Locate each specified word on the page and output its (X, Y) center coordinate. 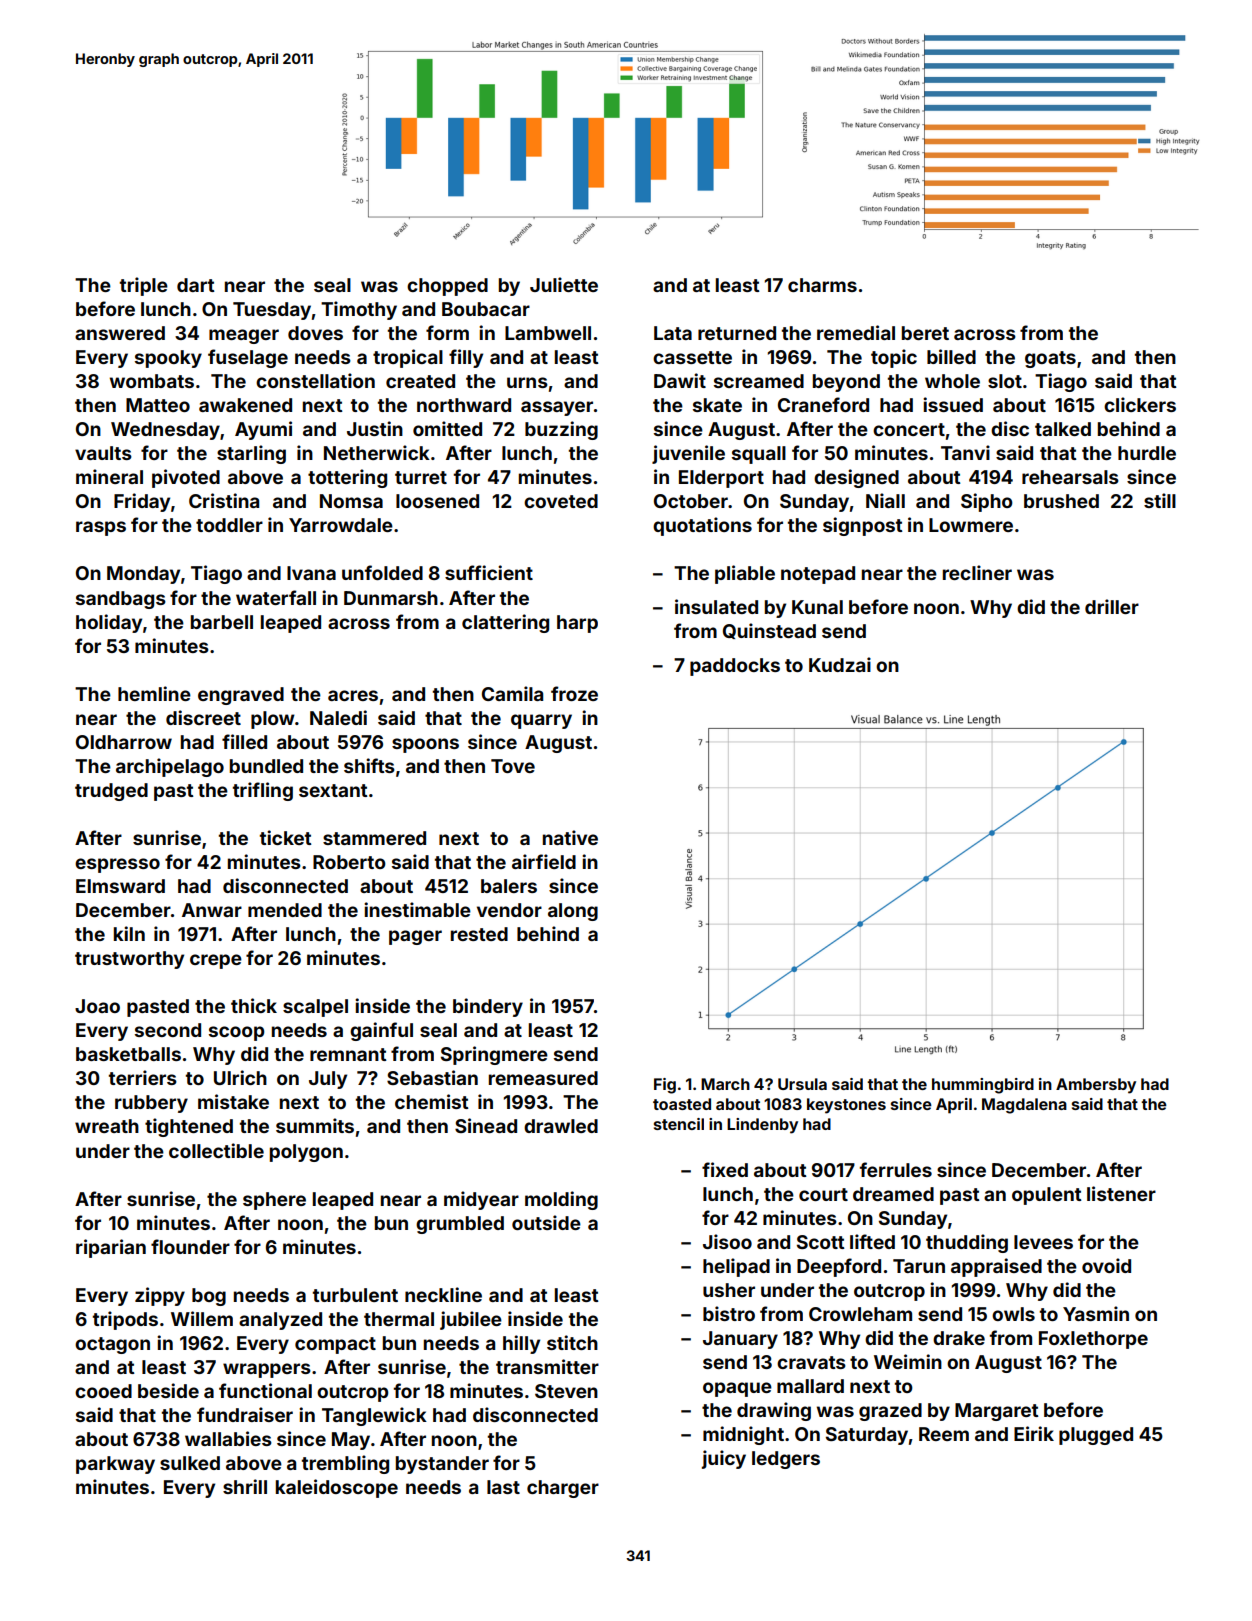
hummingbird (983, 1086)
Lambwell (548, 333)
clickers (1140, 404)
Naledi (338, 717)
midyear (481, 1200)
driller (1112, 606)
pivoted (186, 478)
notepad (818, 575)
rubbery (151, 1104)
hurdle (1147, 453)
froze (574, 693)
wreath (107, 1126)
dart (195, 285)
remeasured (543, 1078)
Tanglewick (374, 1416)
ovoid (1106, 1265)
